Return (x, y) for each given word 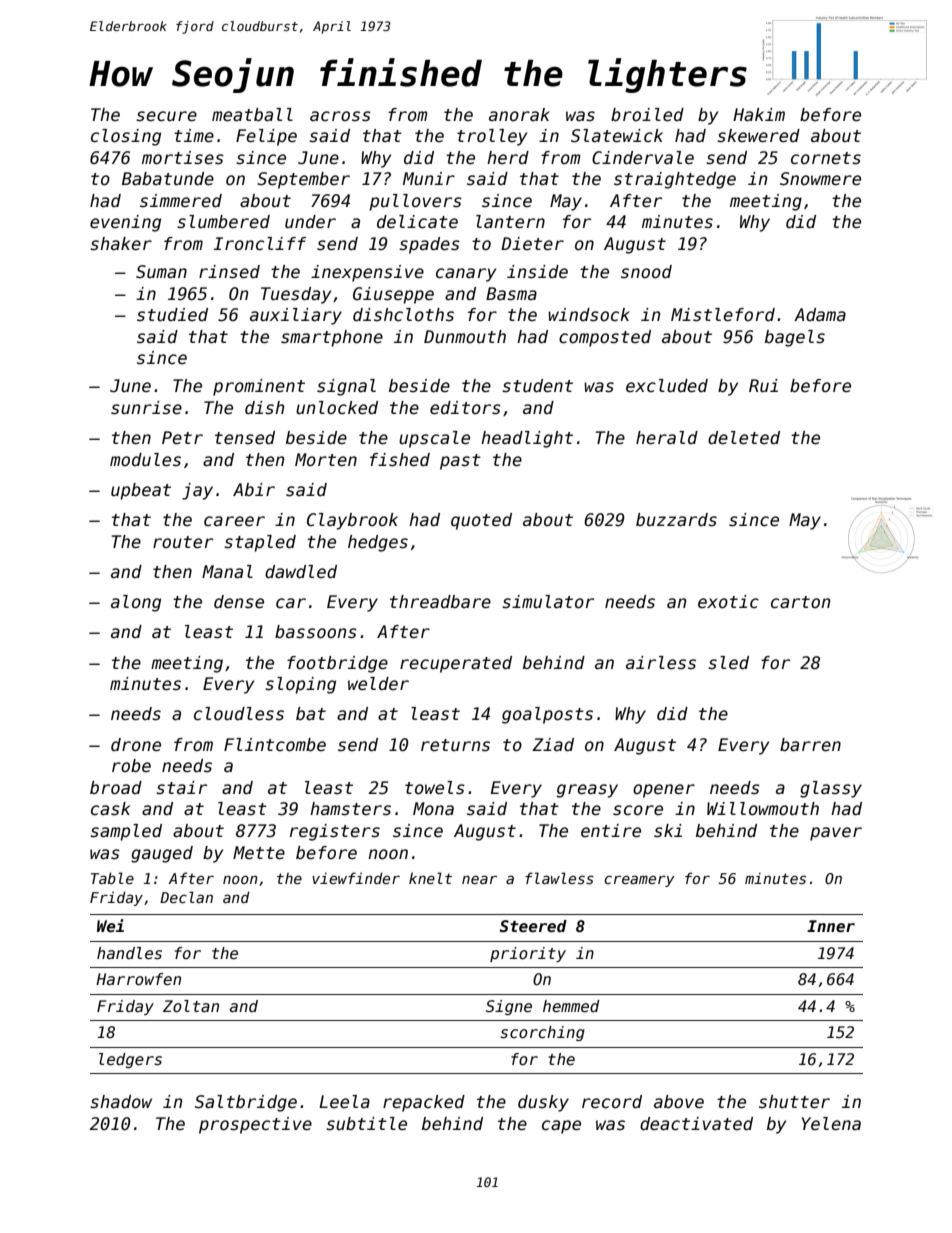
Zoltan (191, 1006)
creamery (639, 881)
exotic (728, 602)
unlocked (337, 408)
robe (131, 766)
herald (667, 438)
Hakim (759, 115)
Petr (182, 438)
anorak (519, 115)
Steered (533, 926)
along (136, 603)
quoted (481, 521)
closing (126, 137)
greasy (587, 791)
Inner (831, 926)
